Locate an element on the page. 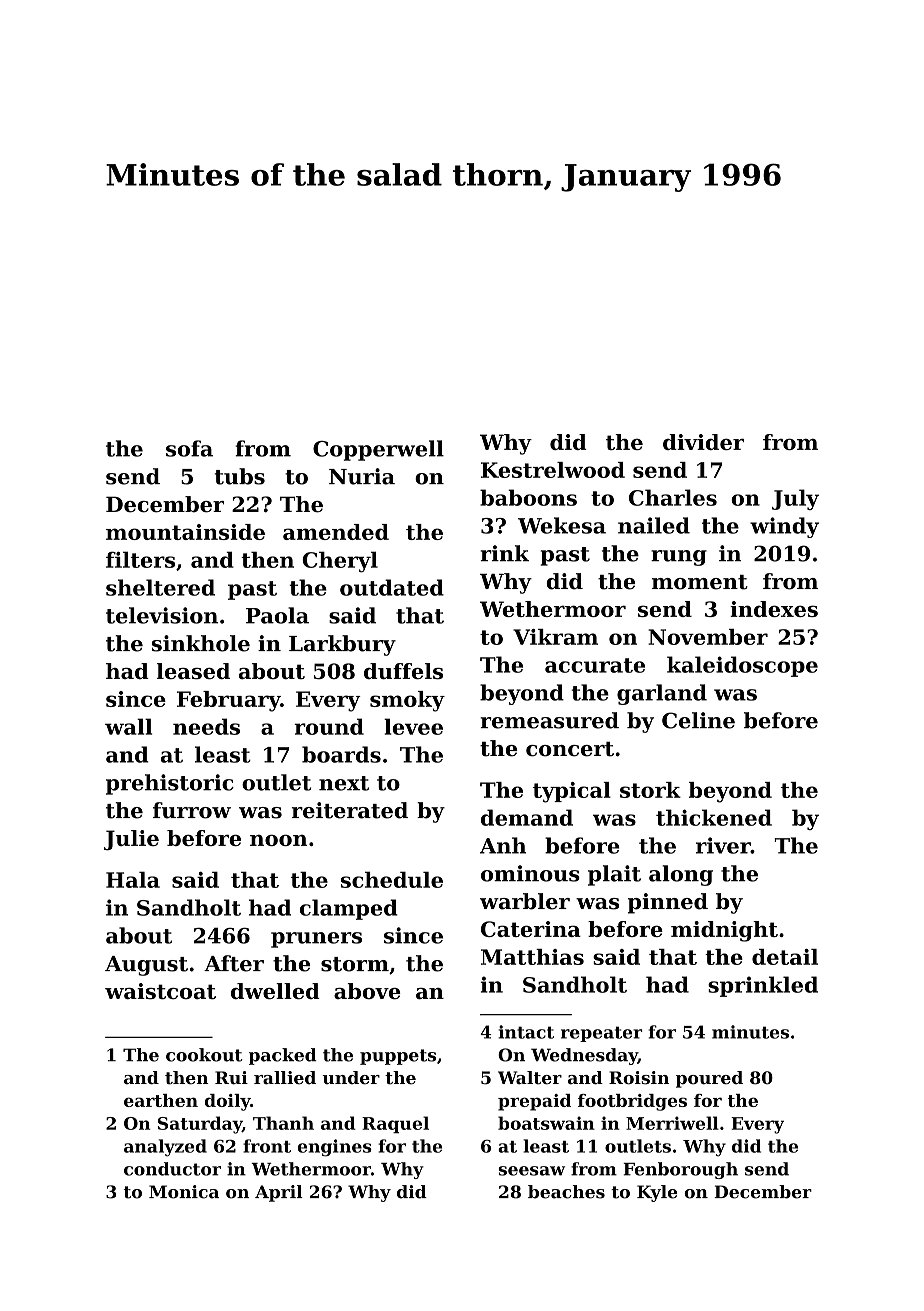 This page has width=924, height=1311. Paola is located at coordinates (277, 615).
